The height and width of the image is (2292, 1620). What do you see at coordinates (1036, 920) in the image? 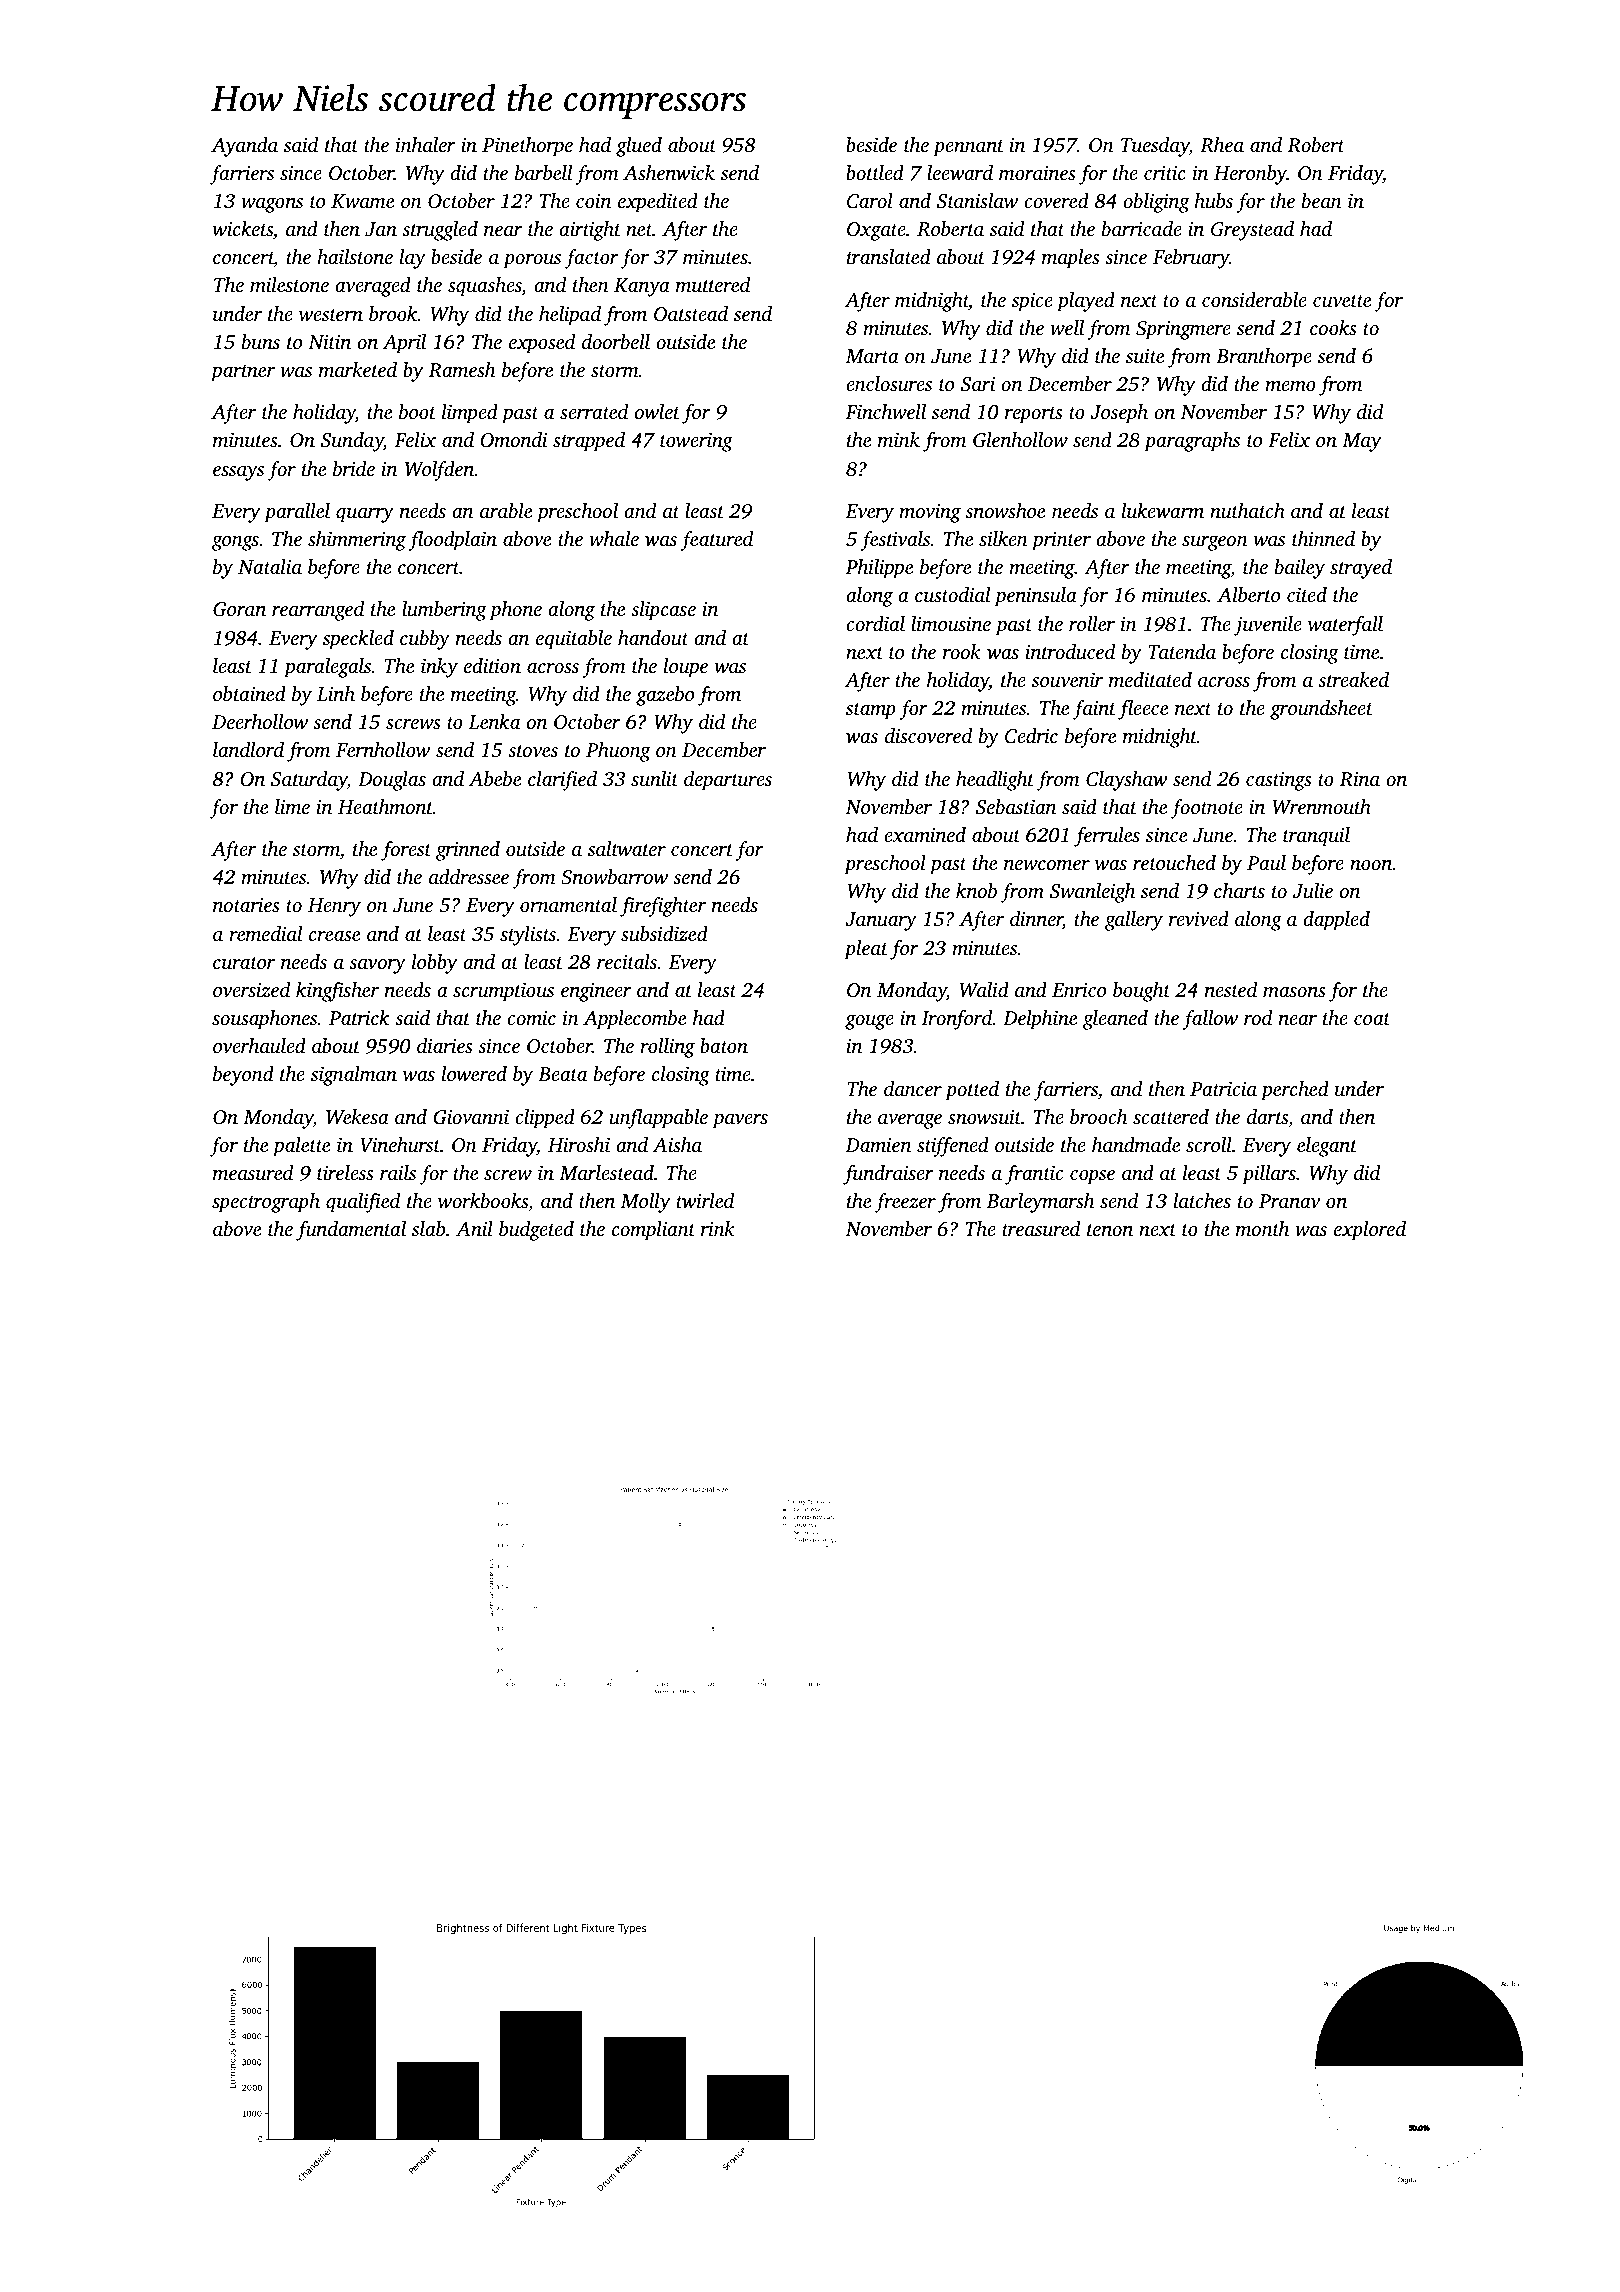
I see `dinner` at bounding box center [1036, 920].
